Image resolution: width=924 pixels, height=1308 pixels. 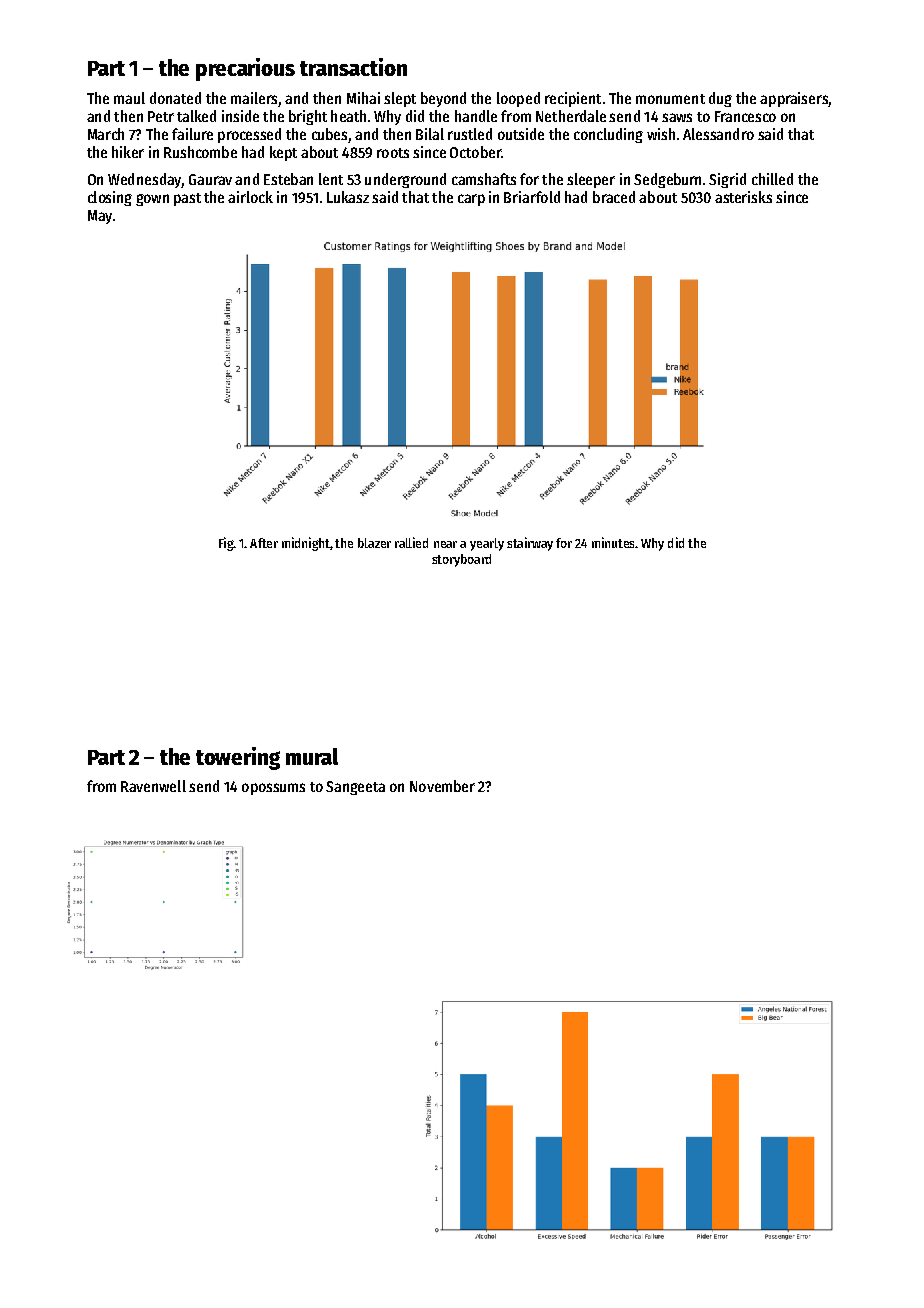 I want to click on asterisks, so click(x=743, y=197).
